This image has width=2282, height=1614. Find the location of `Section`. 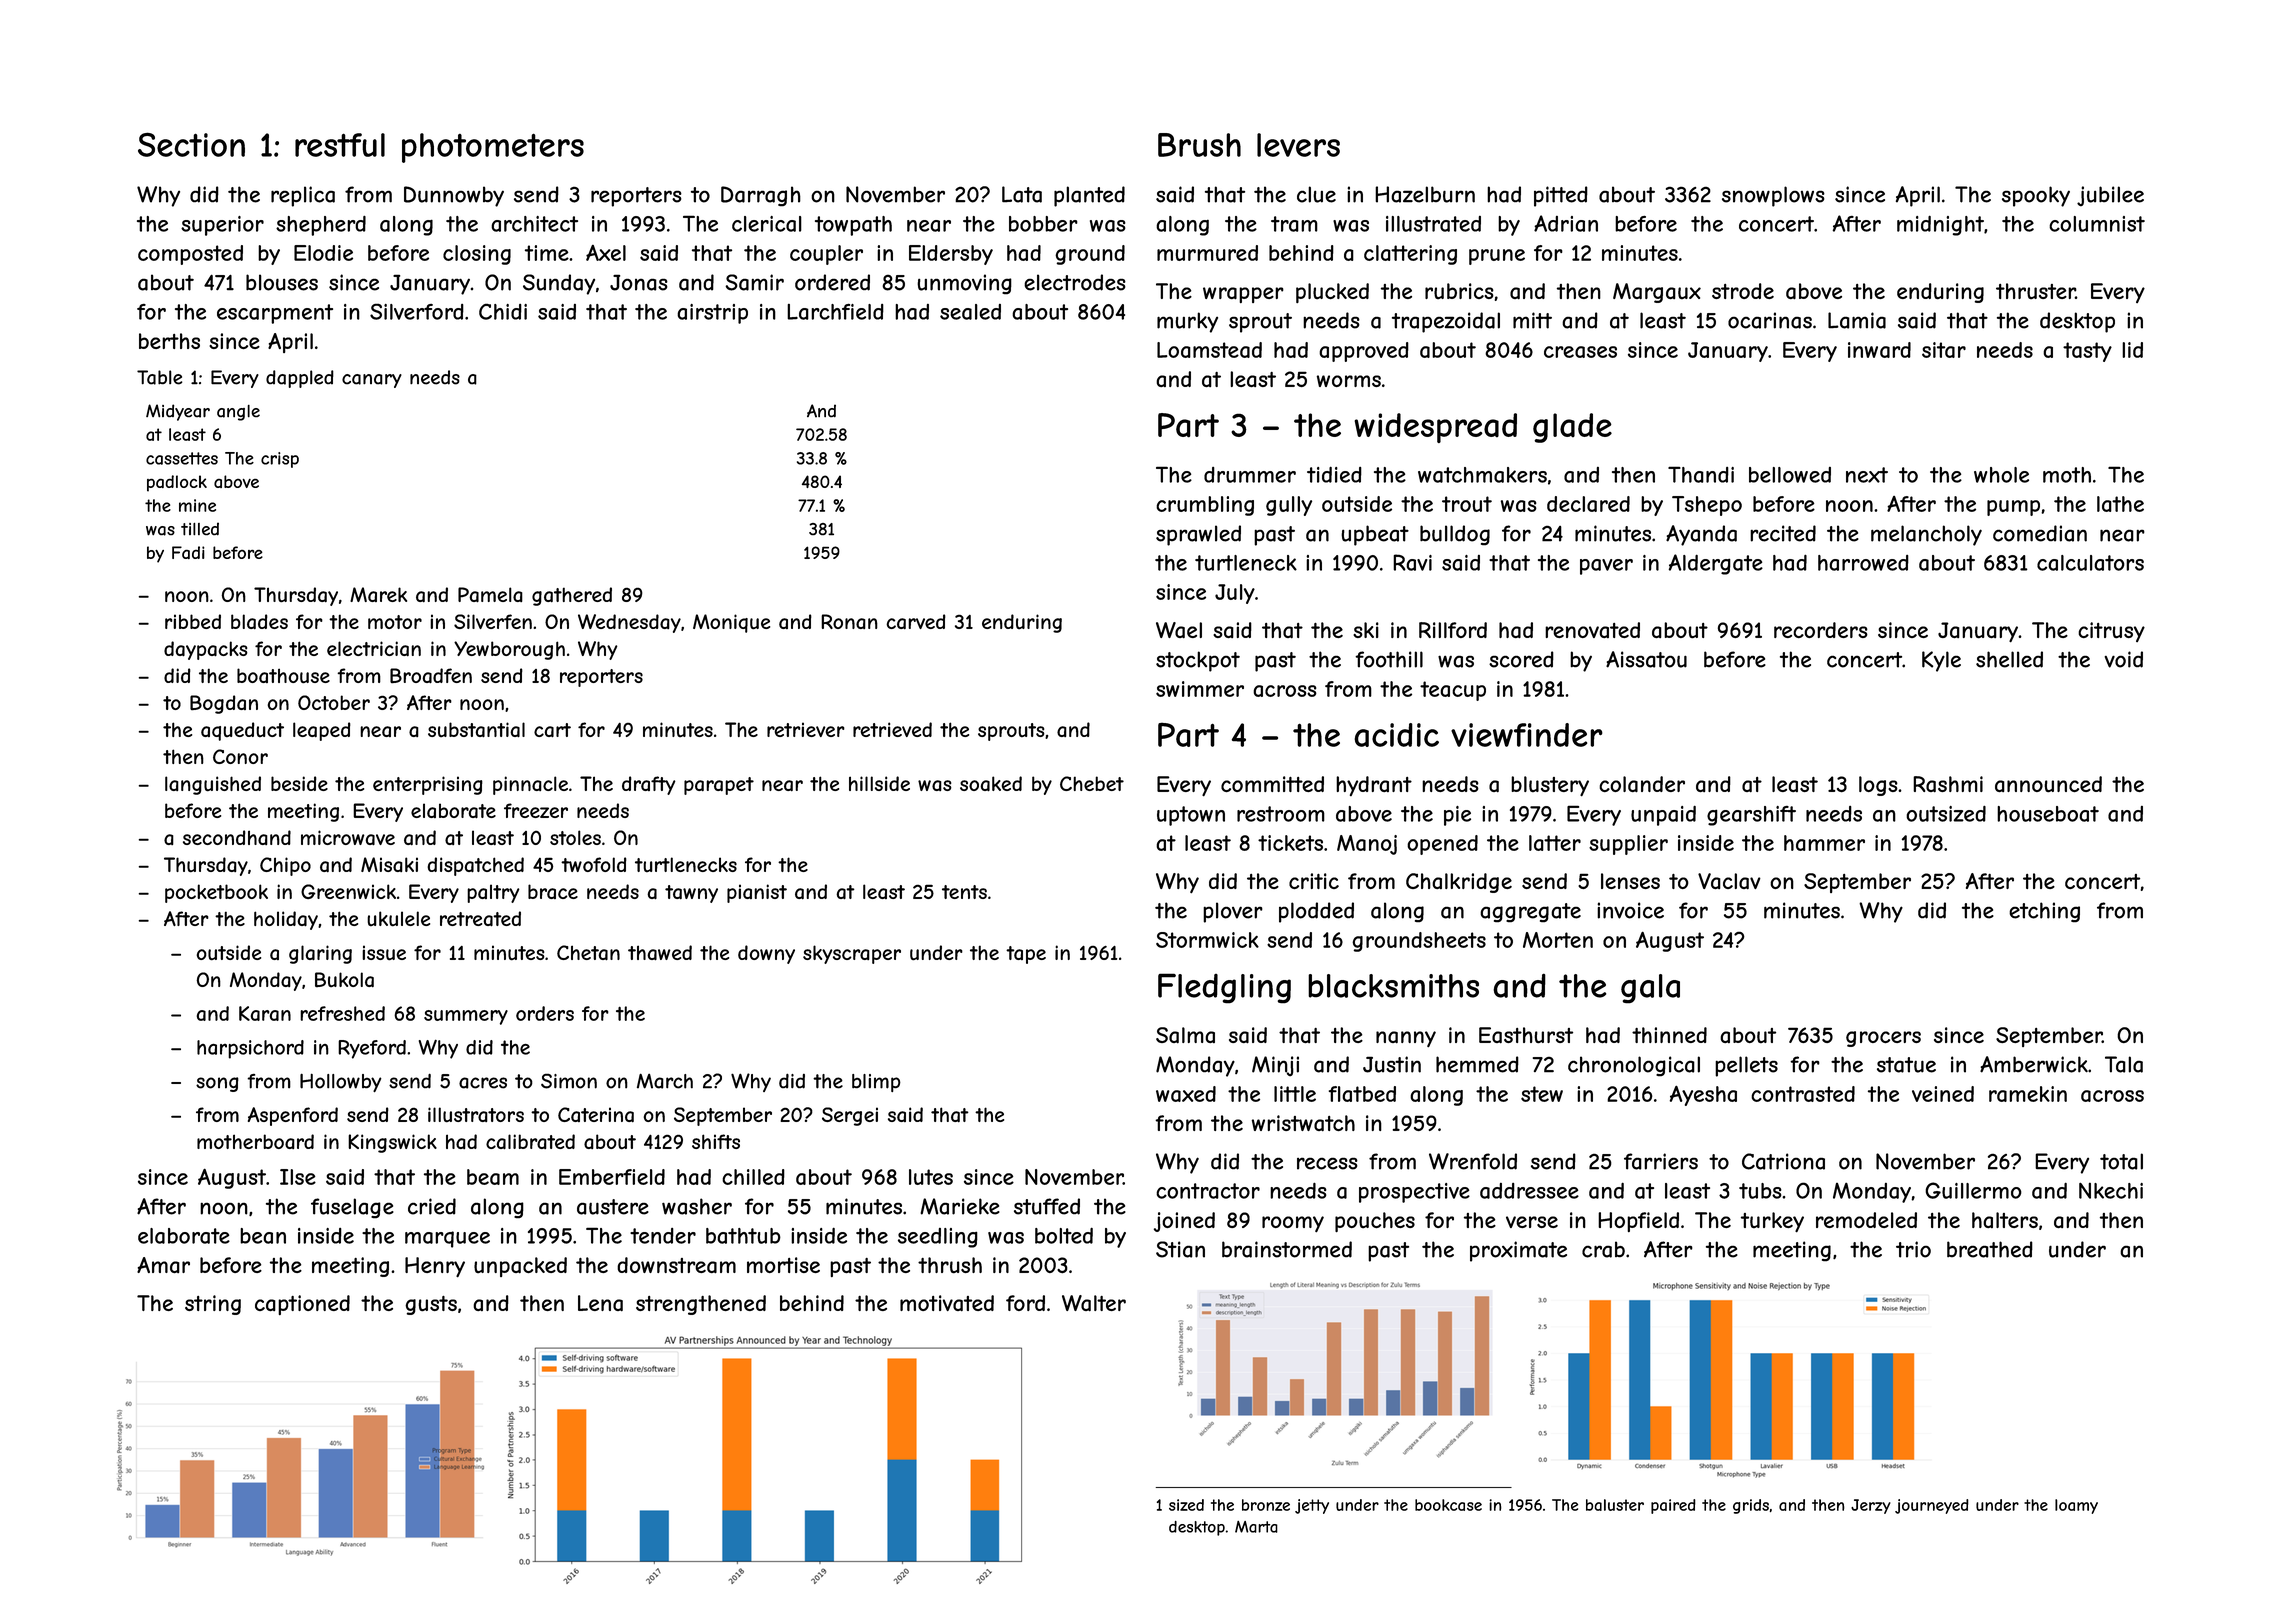

Section is located at coordinates (191, 144).
